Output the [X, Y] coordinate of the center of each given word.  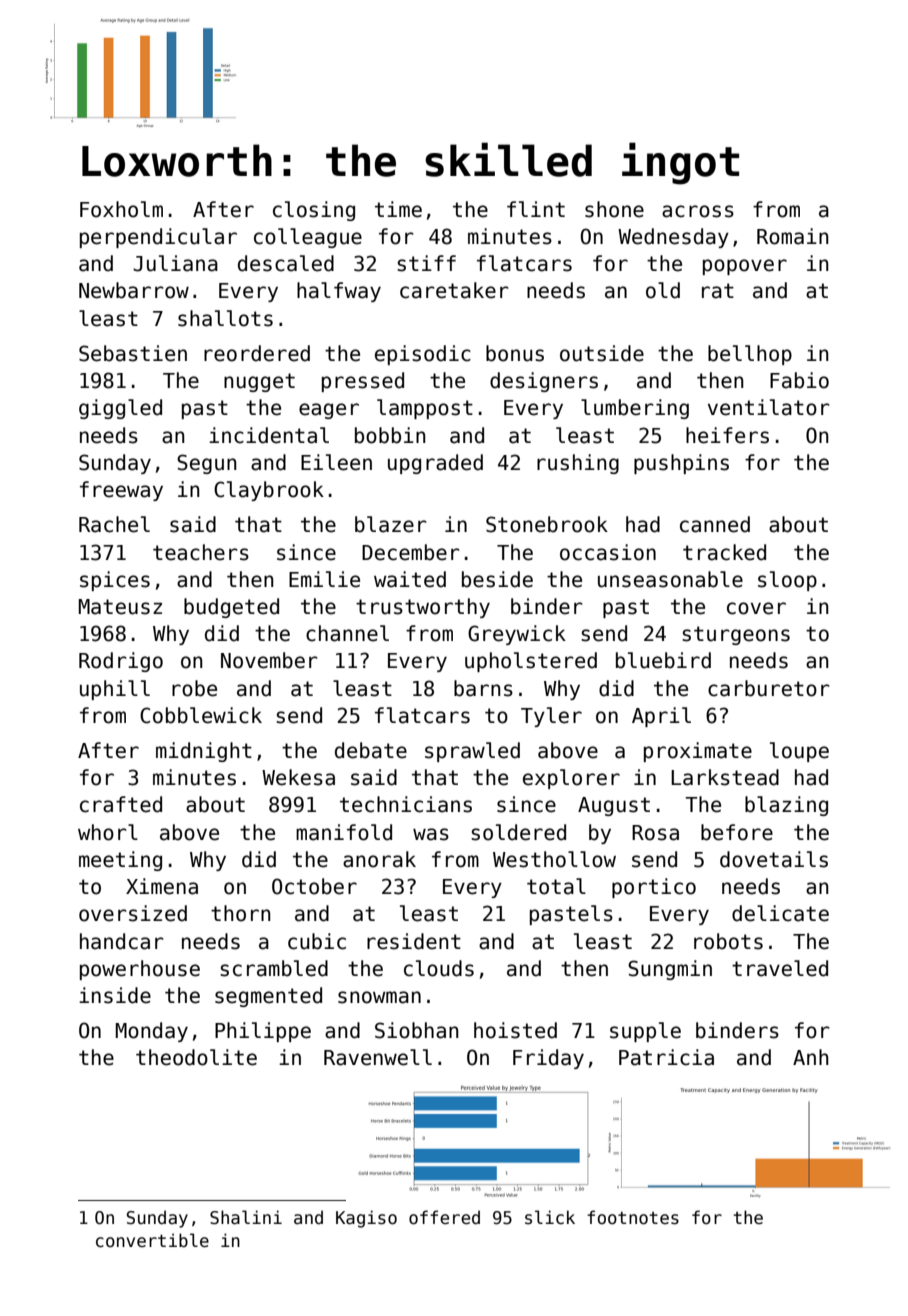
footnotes [633, 1217]
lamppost [425, 409]
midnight [204, 752]
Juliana [175, 263]
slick [550, 1217]
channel [347, 633]
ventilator [769, 407]
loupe [799, 752]
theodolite [196, 1057]
